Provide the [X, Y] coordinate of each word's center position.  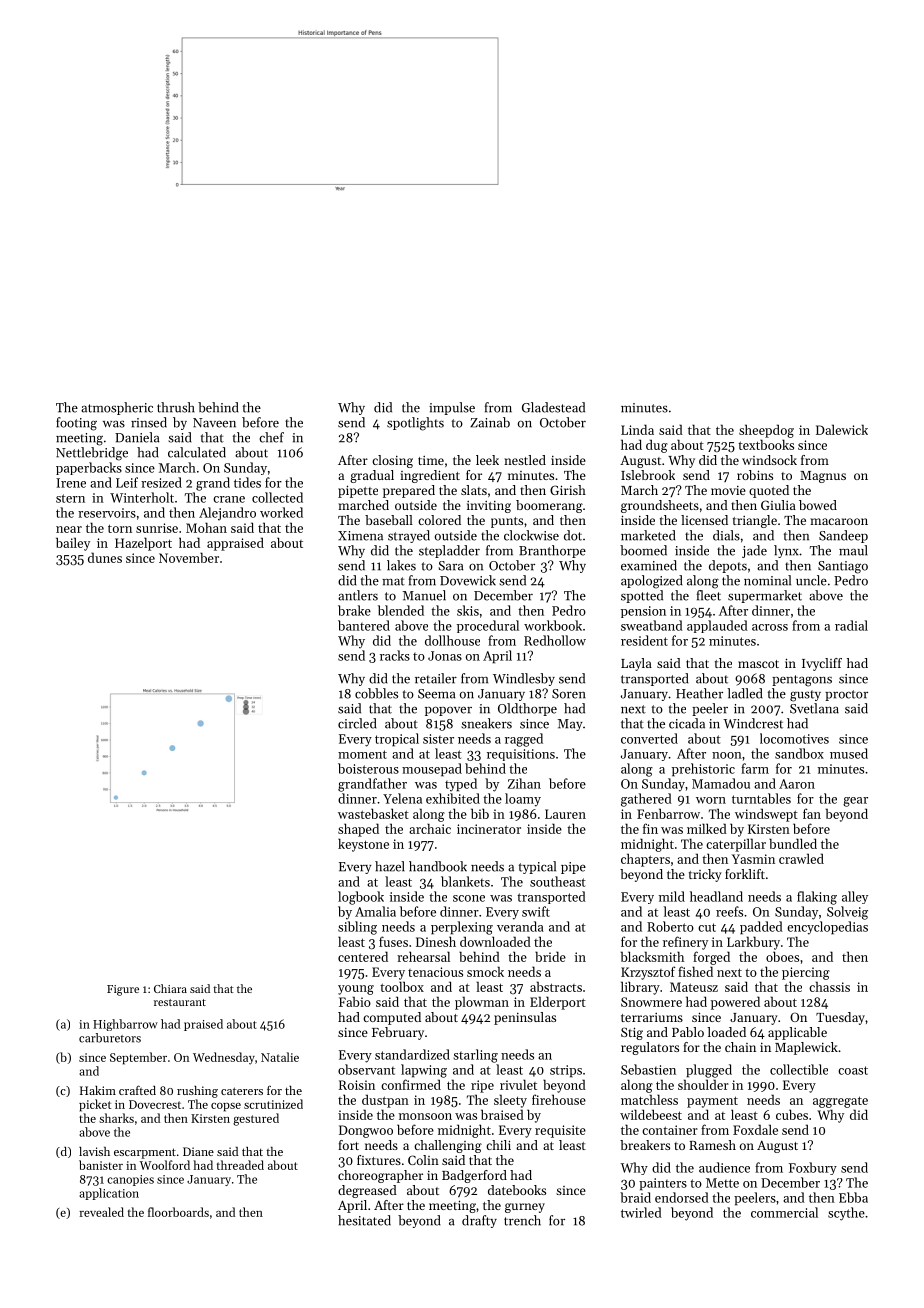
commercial [784, 1212]
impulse [452, 408]
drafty [479, 1221]
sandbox [799, 753]
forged [711, 958]
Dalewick [842, 429]
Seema [436, 694]
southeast [558, 881]
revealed [101, 1212]
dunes [105, 557]
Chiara [170, 988]
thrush [176, 407]
